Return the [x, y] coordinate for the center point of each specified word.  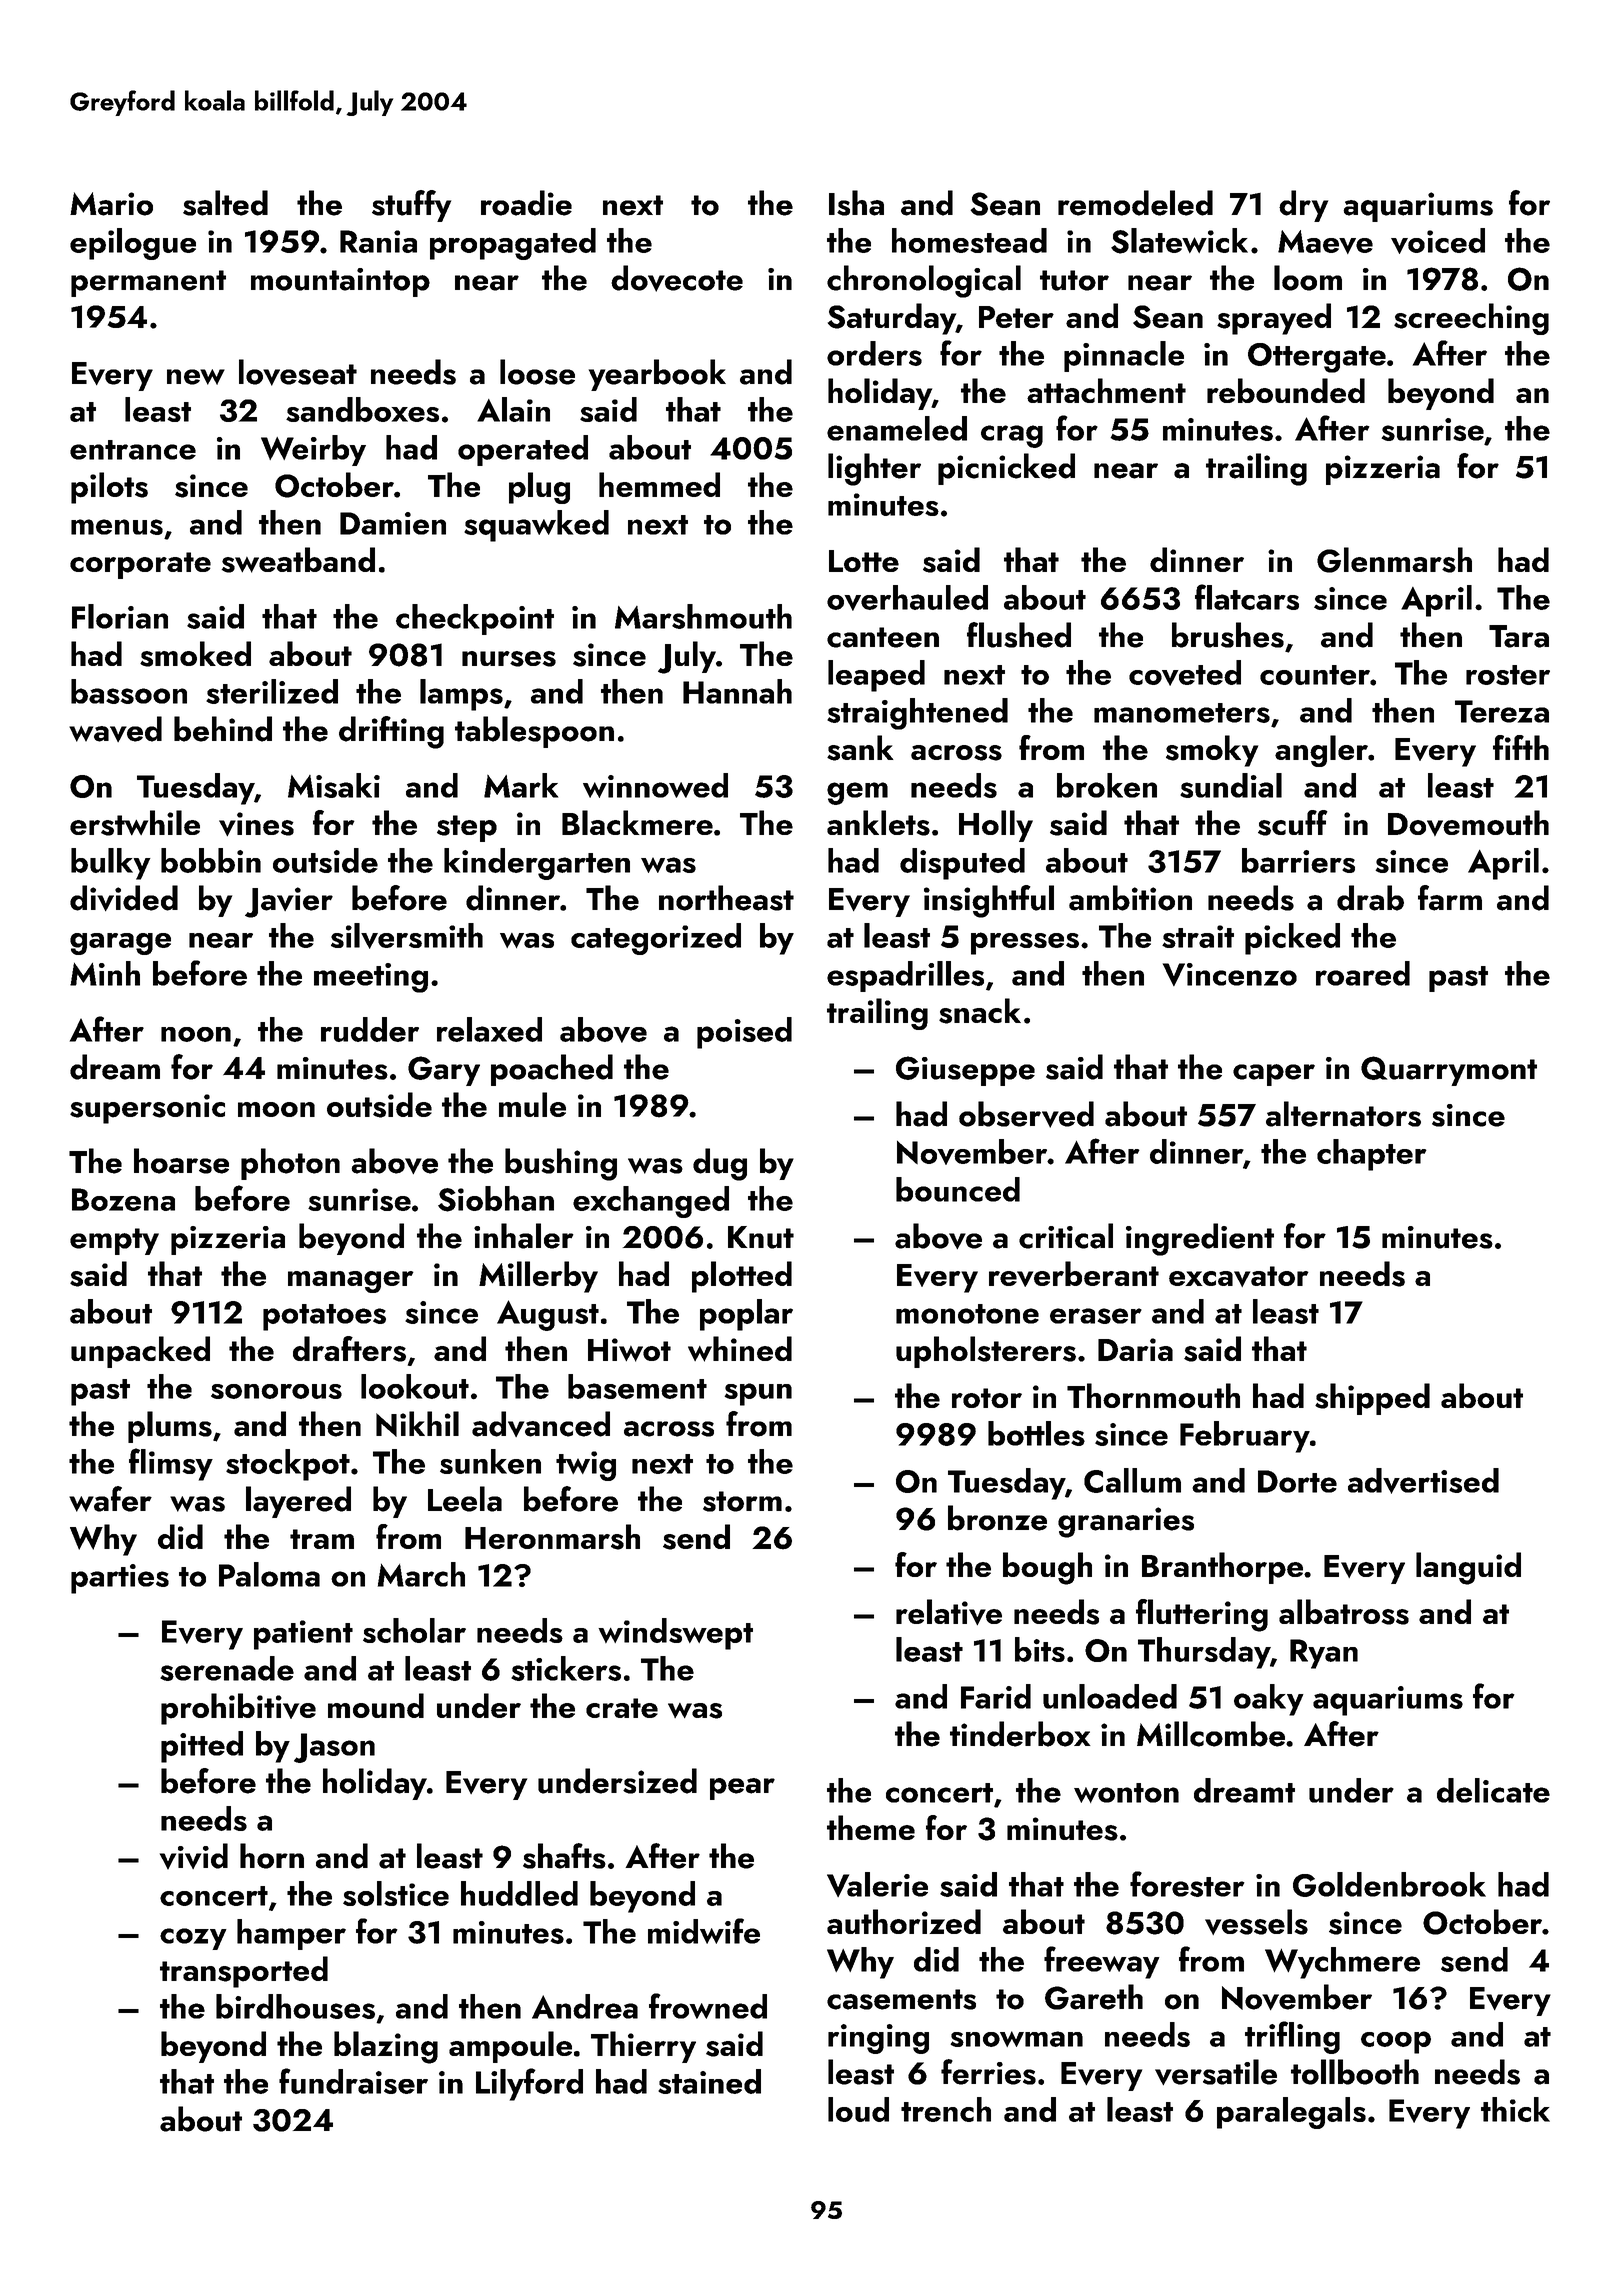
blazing [386, 2047]
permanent [148, 283]
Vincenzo [1230, 974]
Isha [856, 203]
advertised [1423, 1481]
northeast [726, 898]
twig [586, 1466]
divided [124, 898]
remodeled [1135, 203]
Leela [465, 1499]
